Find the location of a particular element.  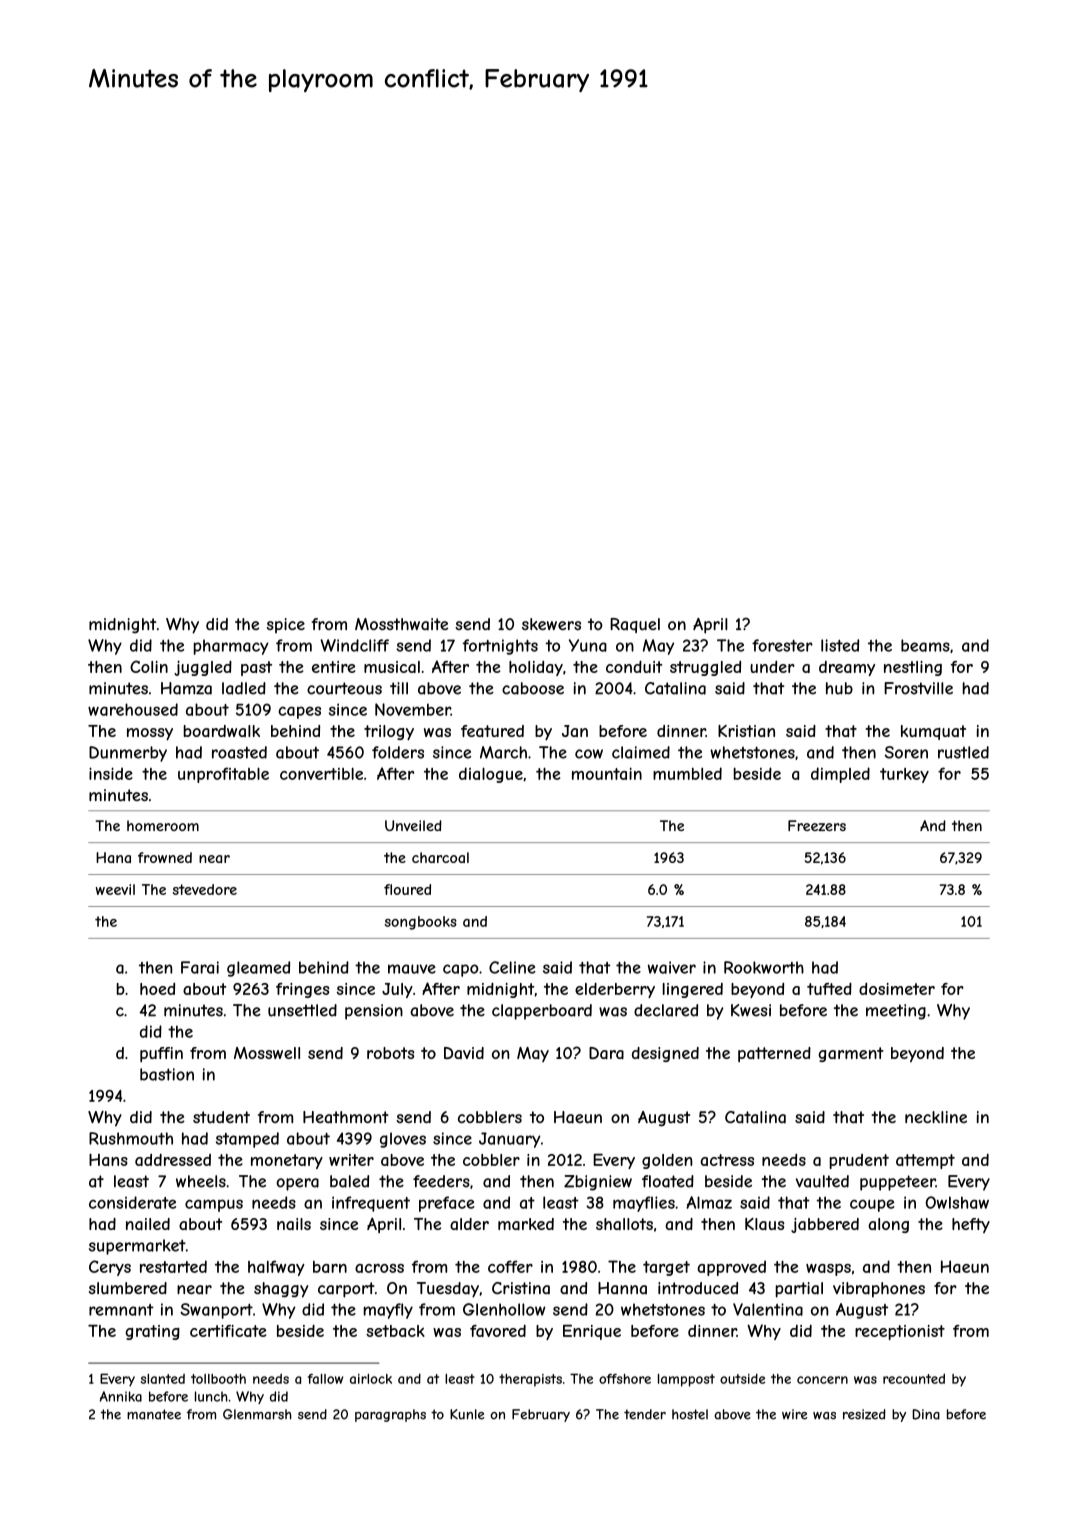

beams is located at coordinates (925, 645).
